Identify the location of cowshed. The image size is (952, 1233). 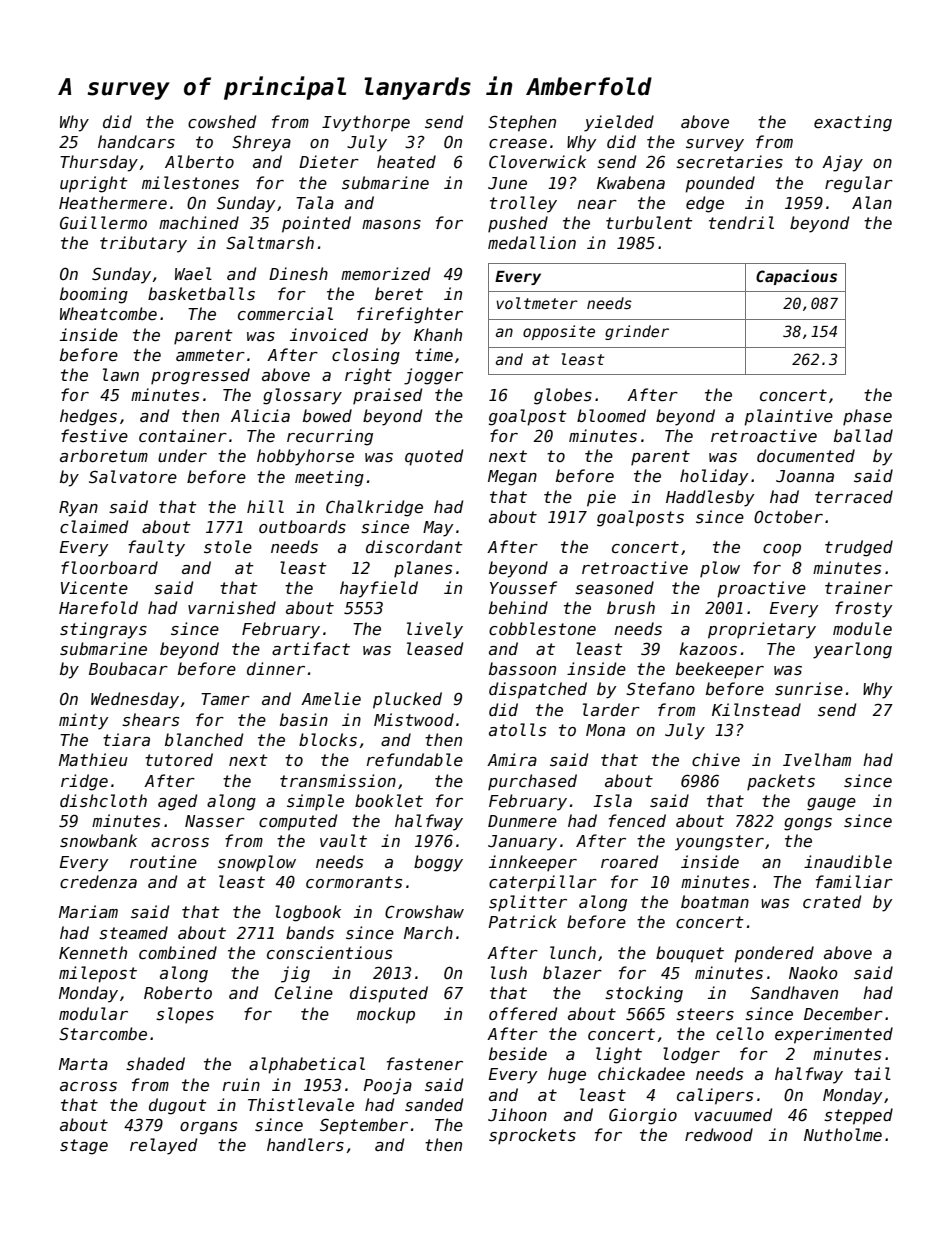
(222, 121).
